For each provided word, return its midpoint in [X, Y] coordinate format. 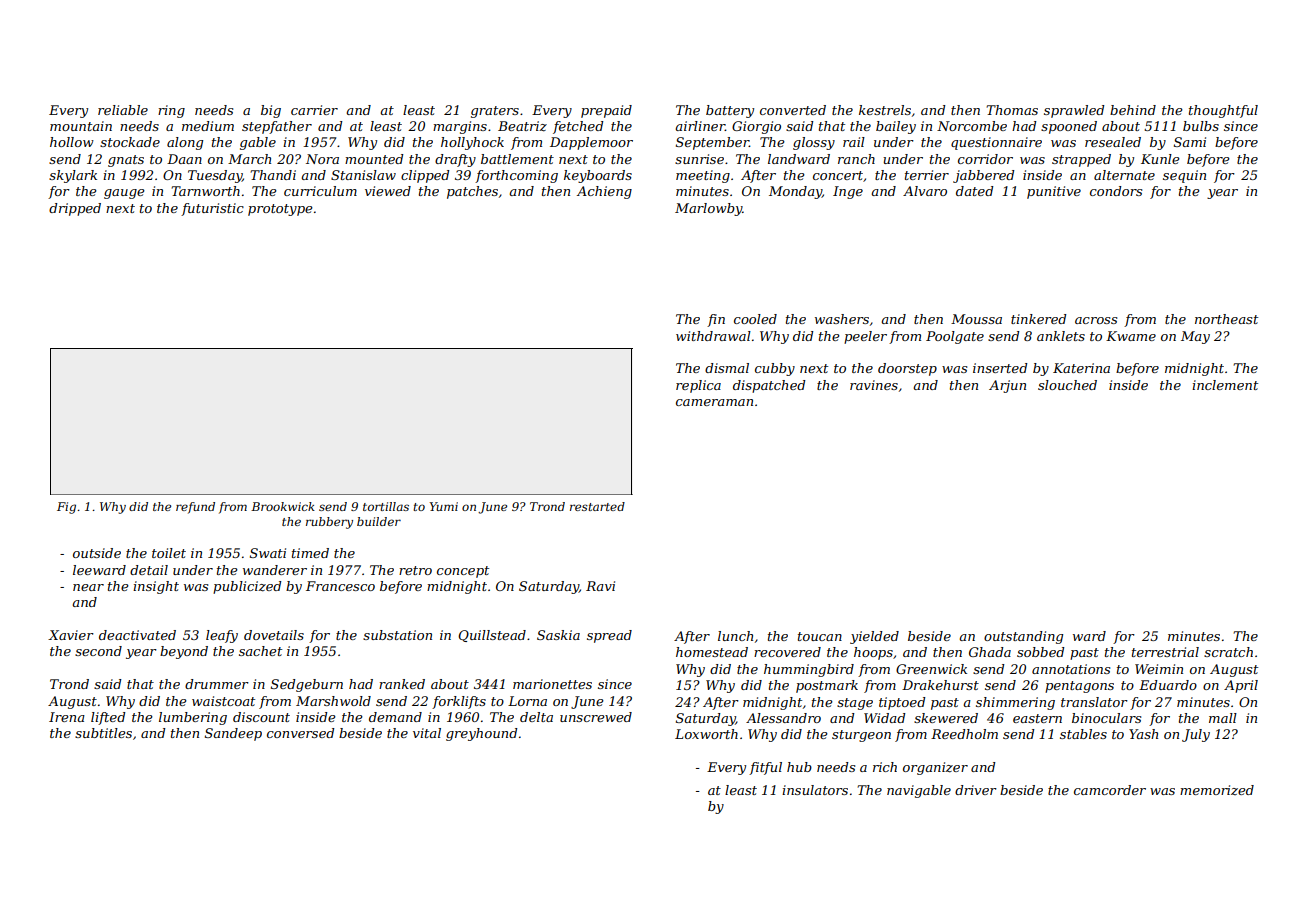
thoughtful [1223, 111]
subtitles [103, 733]
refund [195, 508]
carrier [314, 110]
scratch [1228, 652]
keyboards [598, 176]
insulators [815, 790]
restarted [597, 506]
